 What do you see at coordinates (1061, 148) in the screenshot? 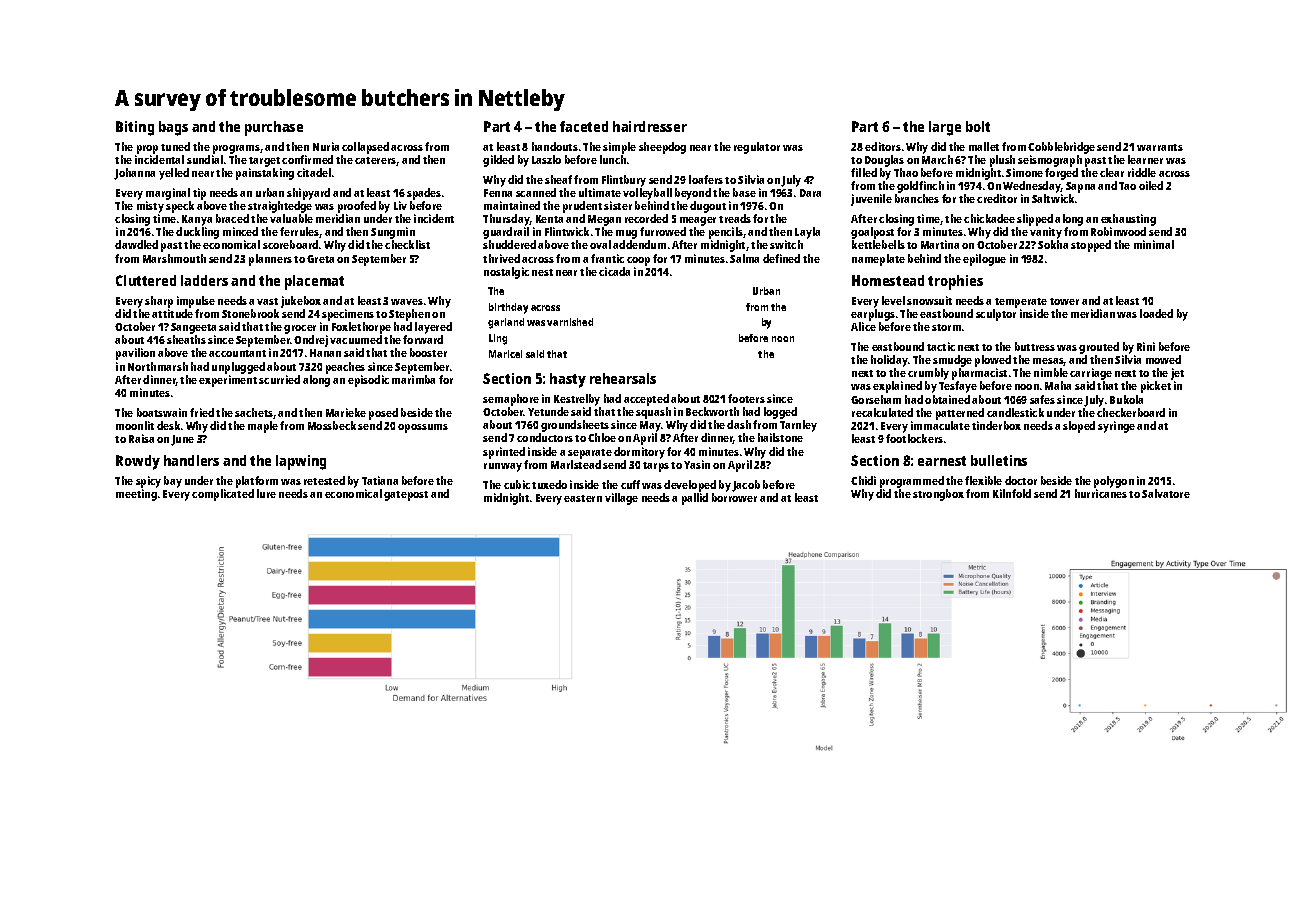
I see `Cobblebridge` at bounding box center [1061, 148].
